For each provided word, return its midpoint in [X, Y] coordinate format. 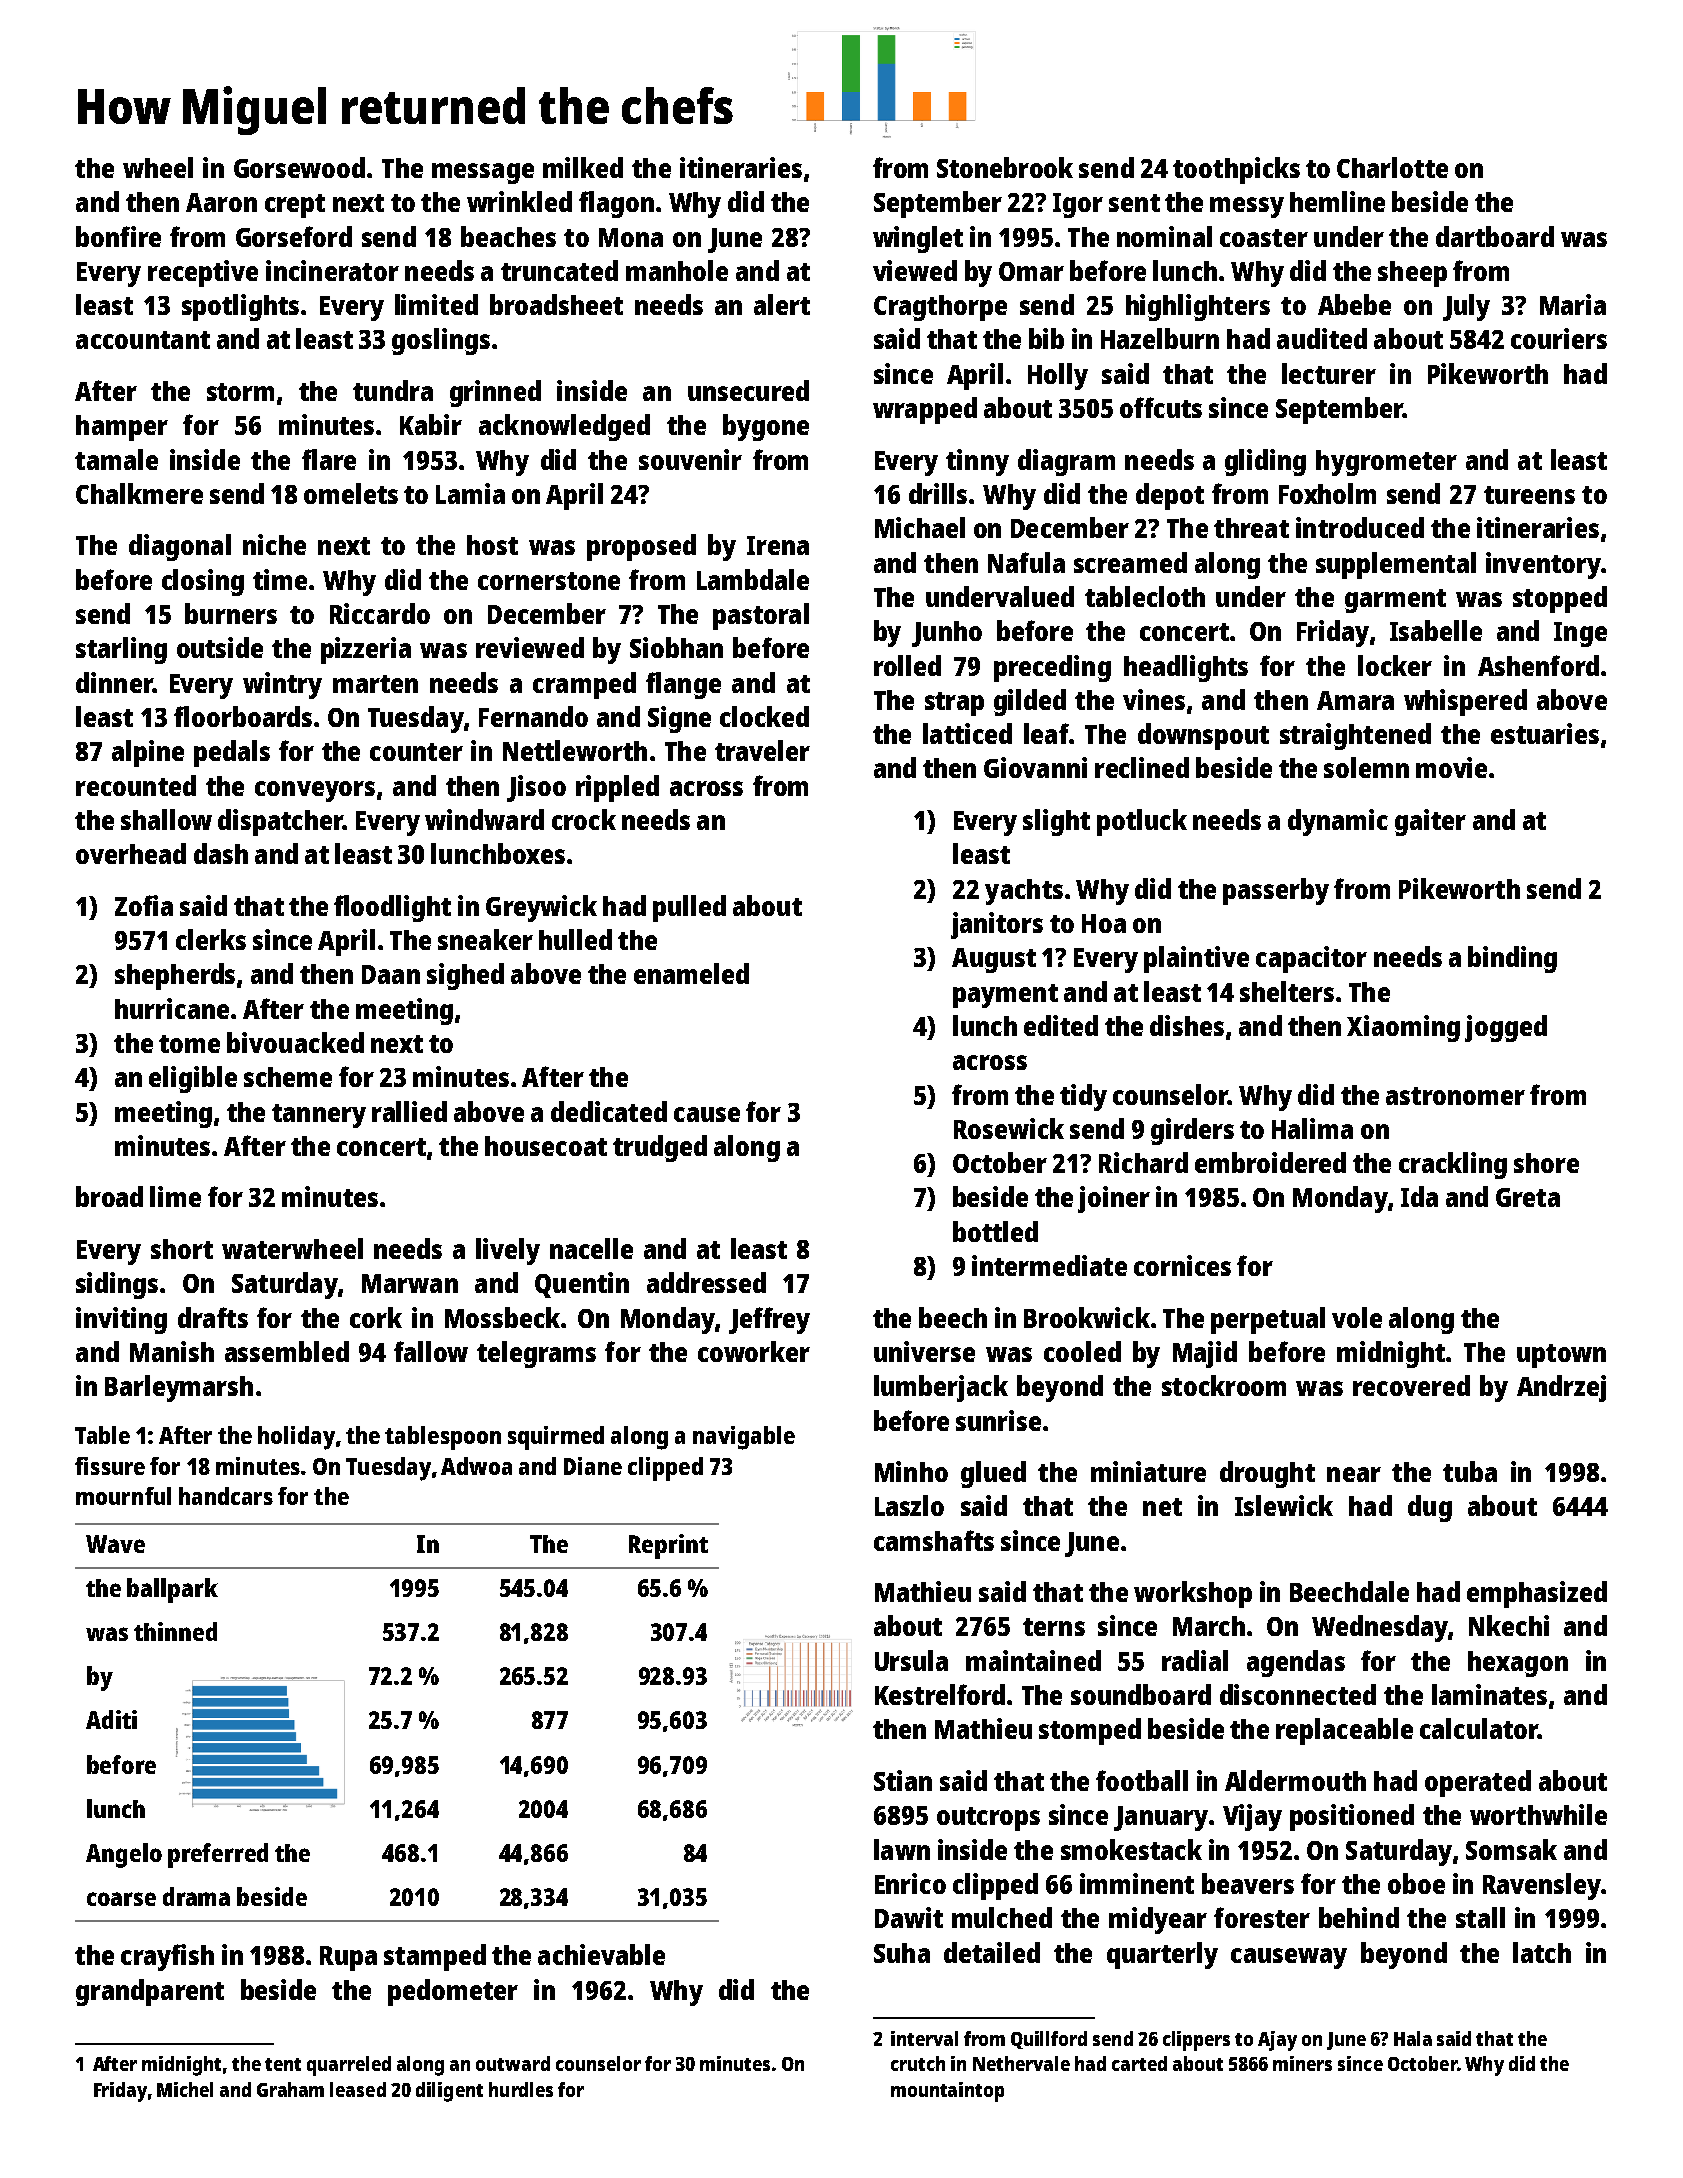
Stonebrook [1005, 167]
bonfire [118, 236]
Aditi [111, 1719]
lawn [902, 1849]
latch [1542, 1952]
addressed [706, 1282]
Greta [1528, 1197]
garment [1395, 601]
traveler [762, 750]
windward [484, 819]
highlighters [1198, 307]
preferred [218, 1855]
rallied [409, 1111]
